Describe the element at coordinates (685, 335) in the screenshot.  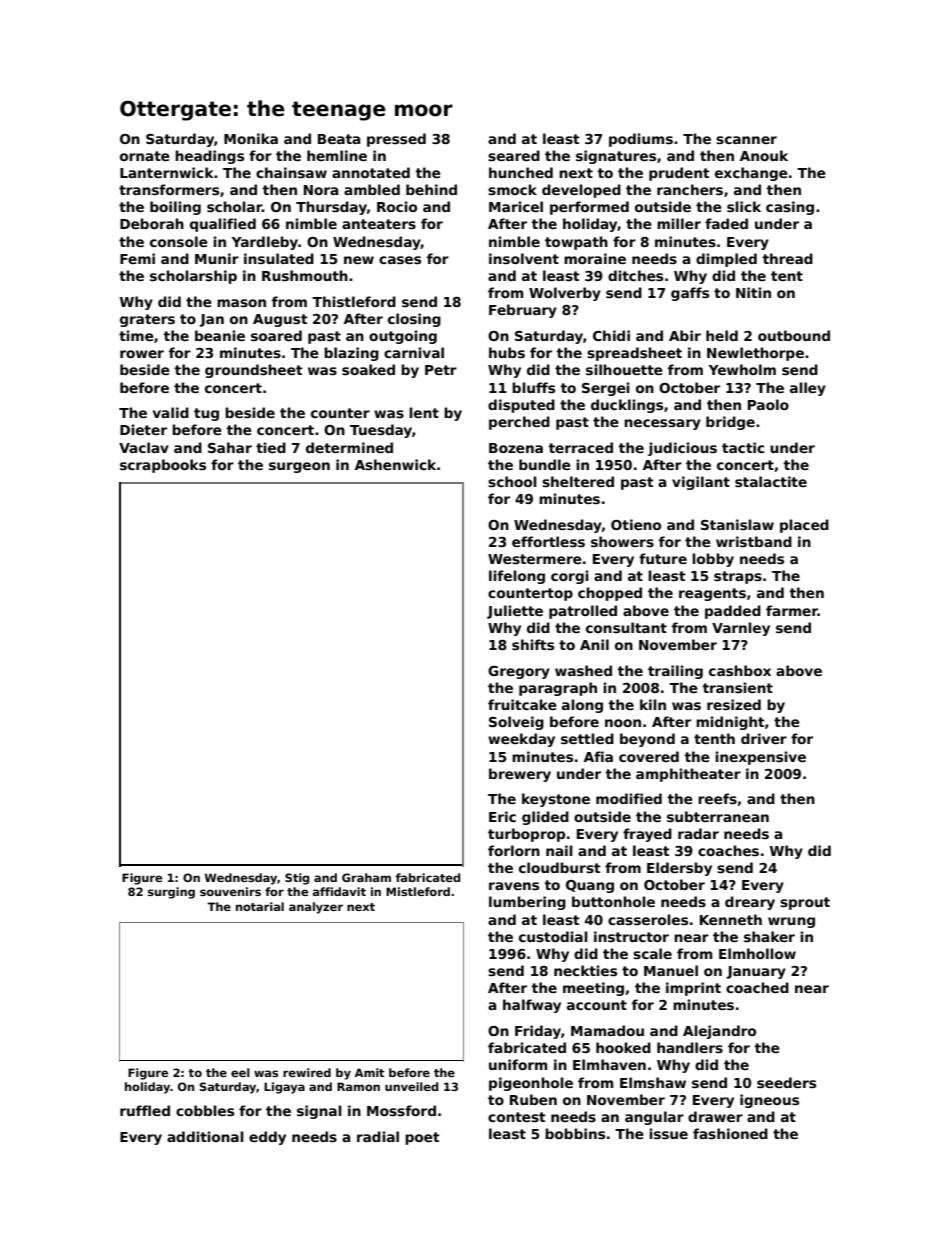
I see `Abir` at that location.
